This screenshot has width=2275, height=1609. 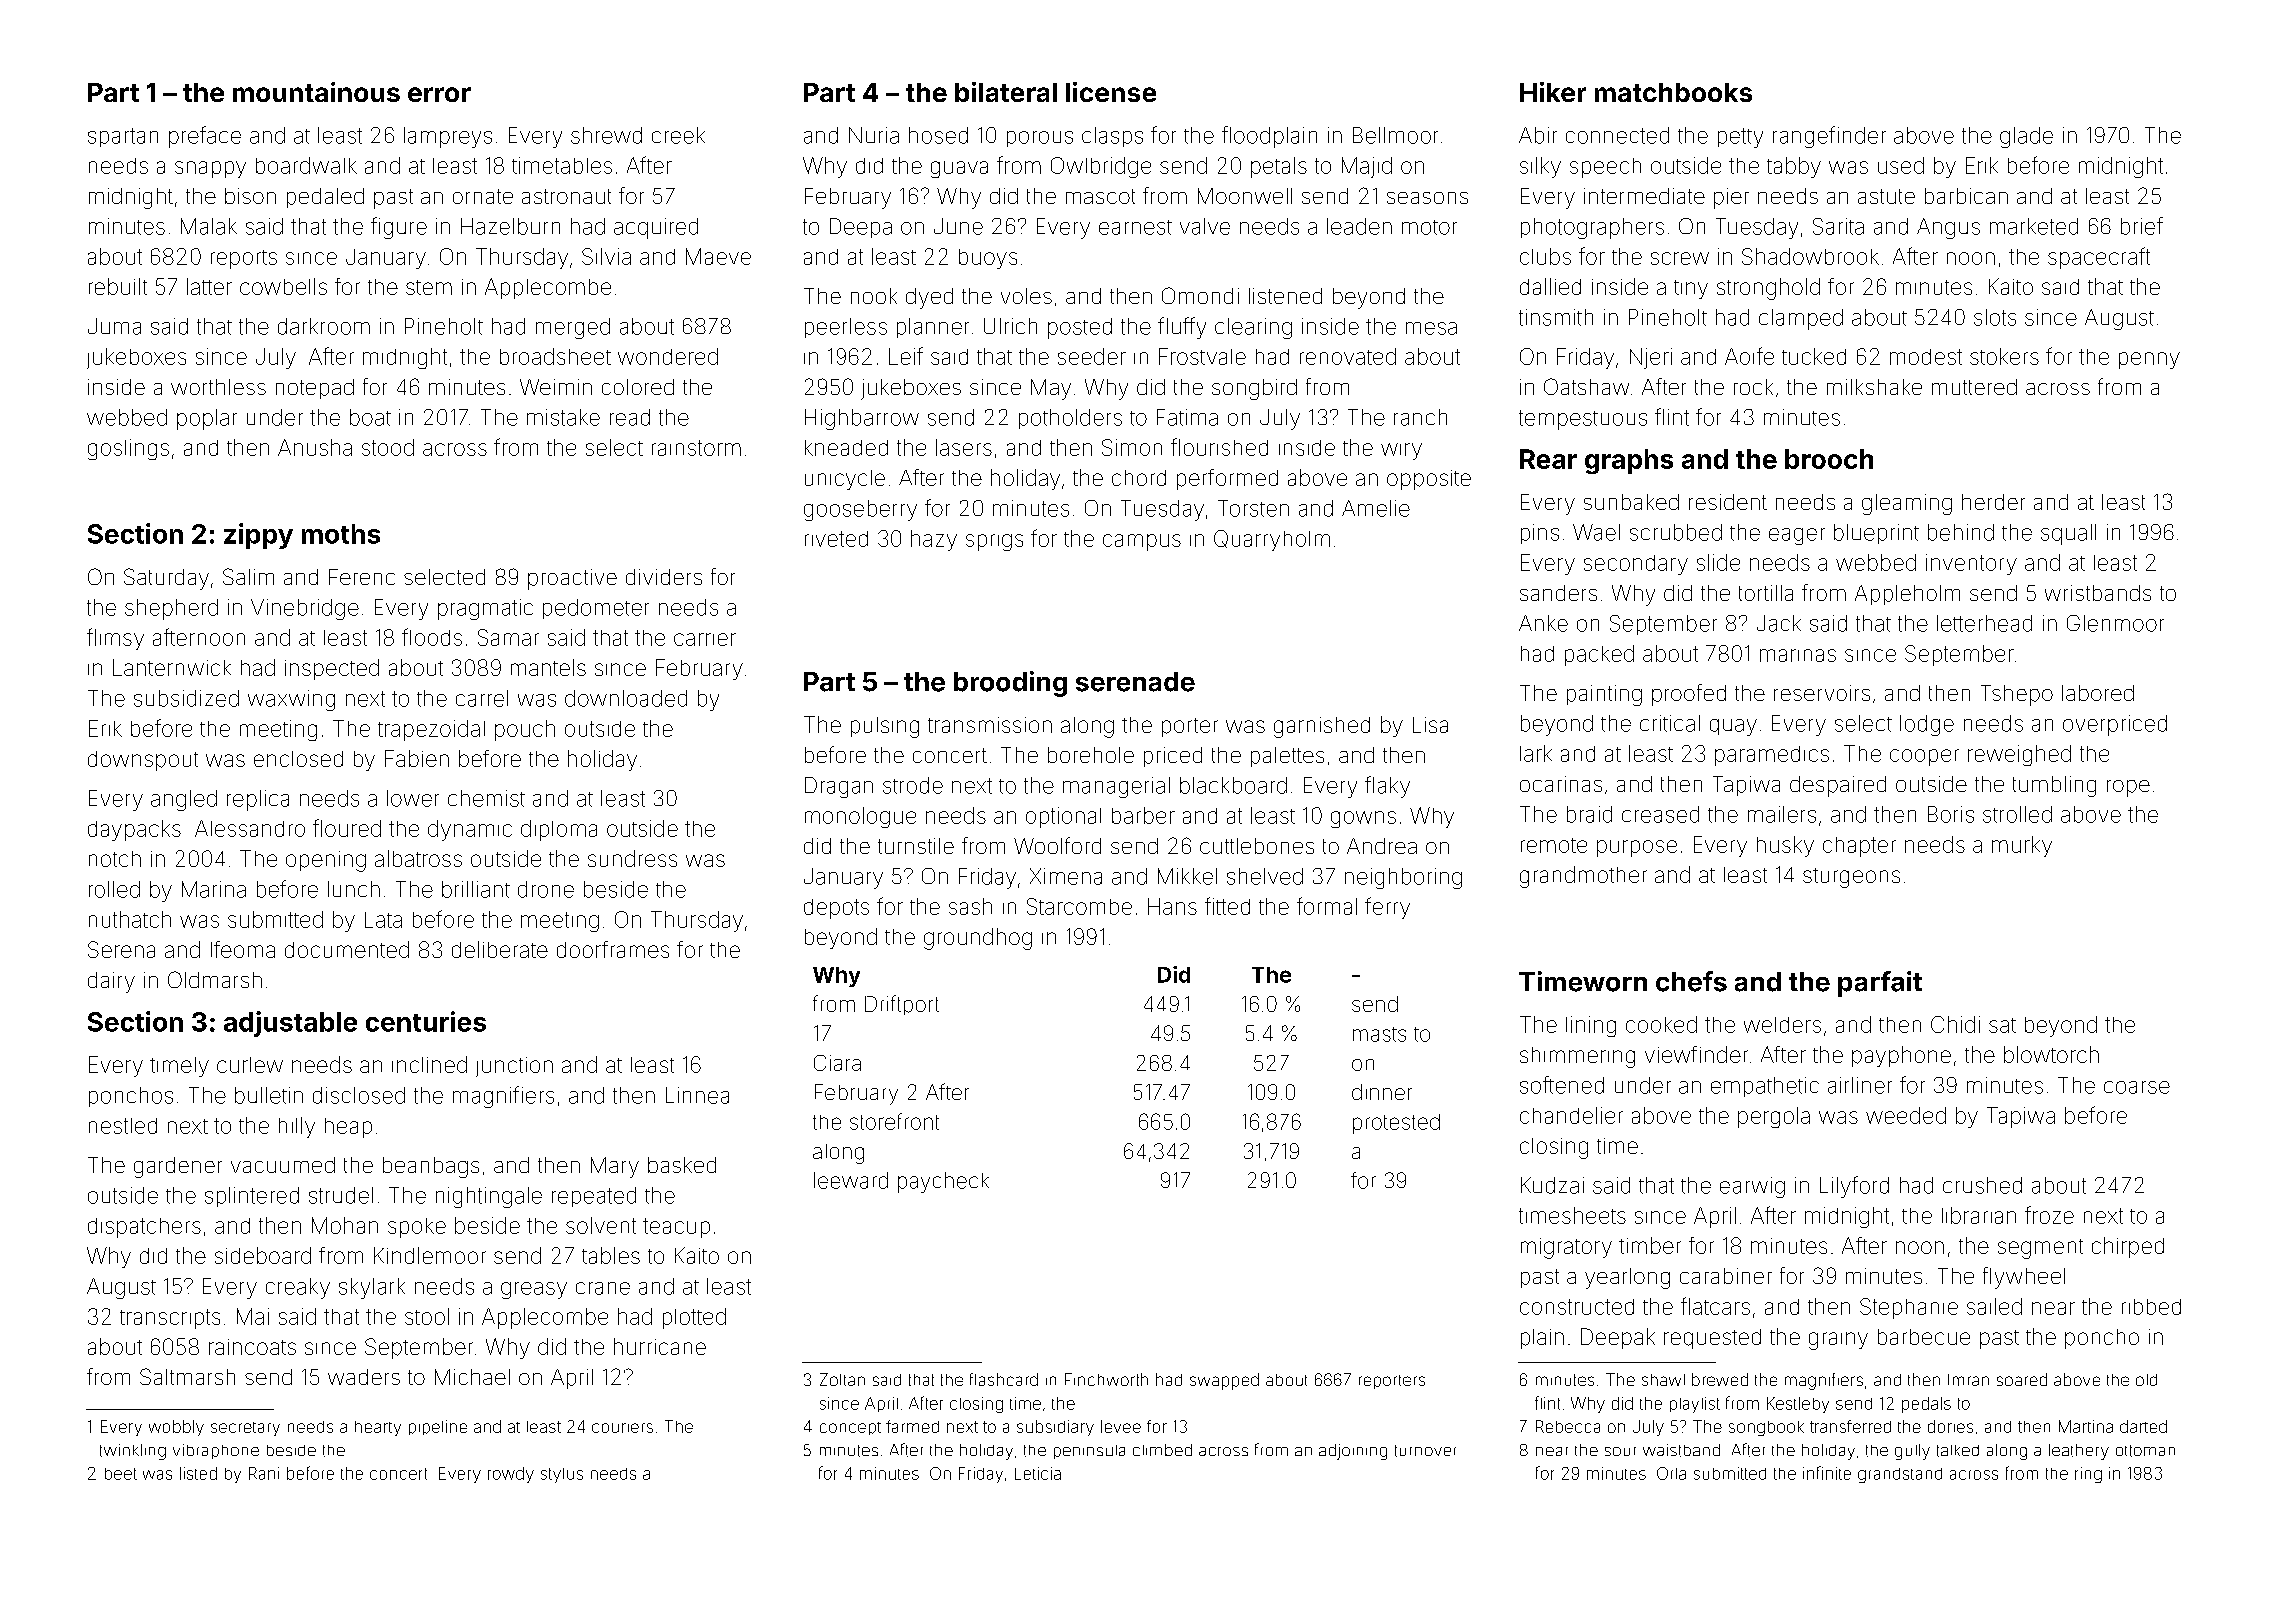 What do you see at coordinates (1353, 1452) in the screenshot?
I see `adjoining` at bounding box center [1353, 1452].
